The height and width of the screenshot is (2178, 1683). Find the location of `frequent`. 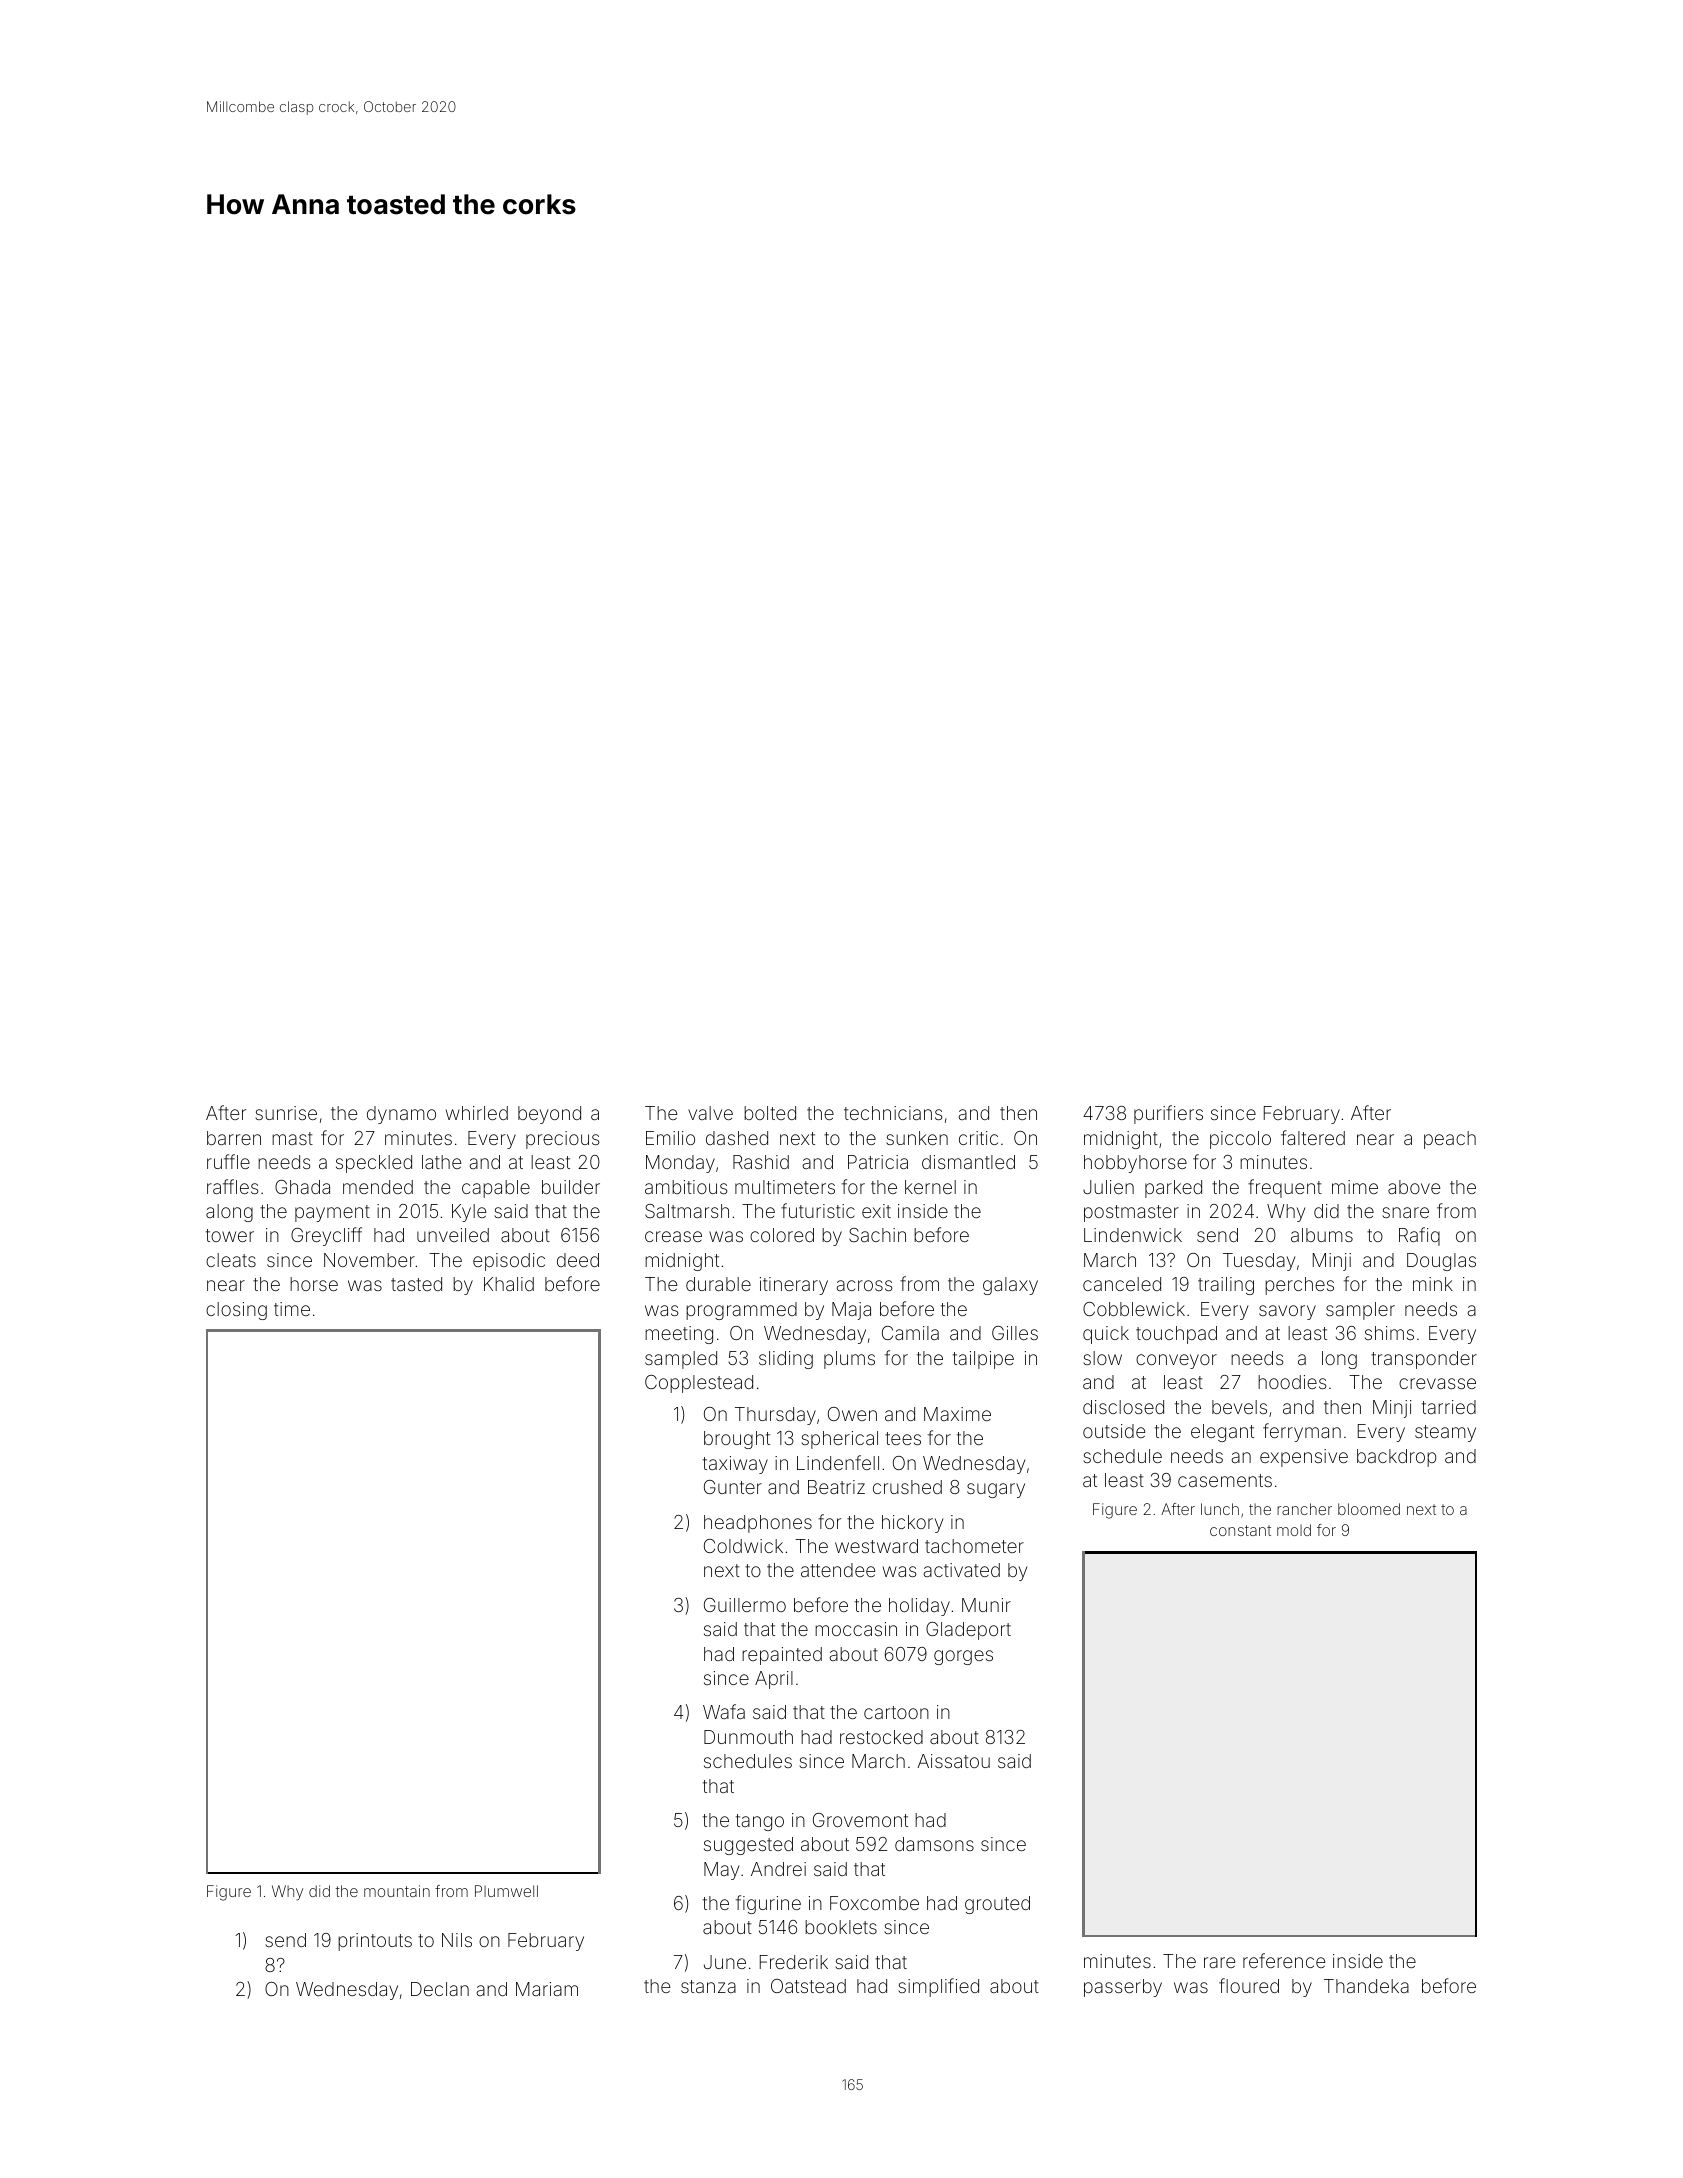

frequent is located at coordinates (1285, 1188).
